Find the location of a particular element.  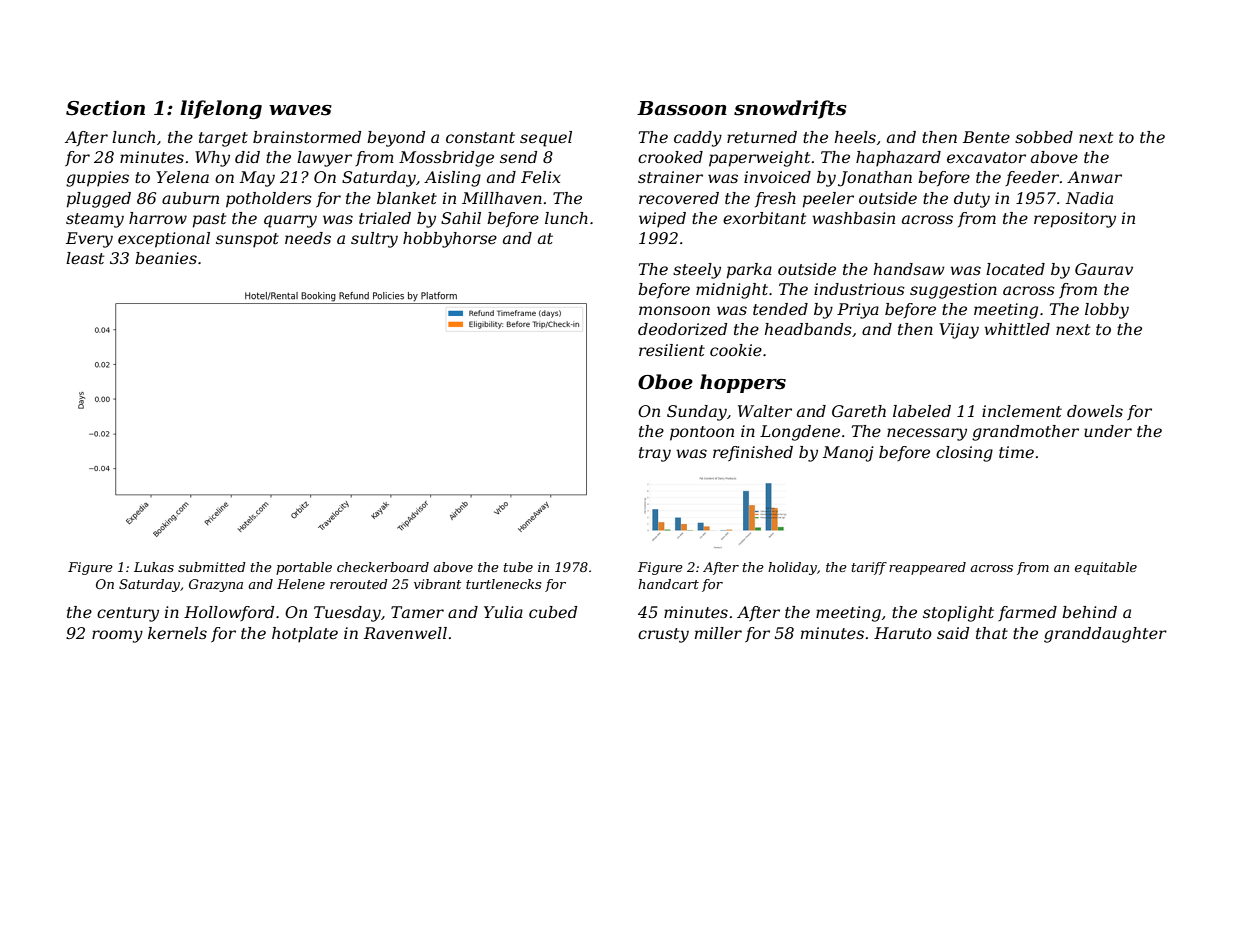

hotplate is located at coordinates (305, 635).
